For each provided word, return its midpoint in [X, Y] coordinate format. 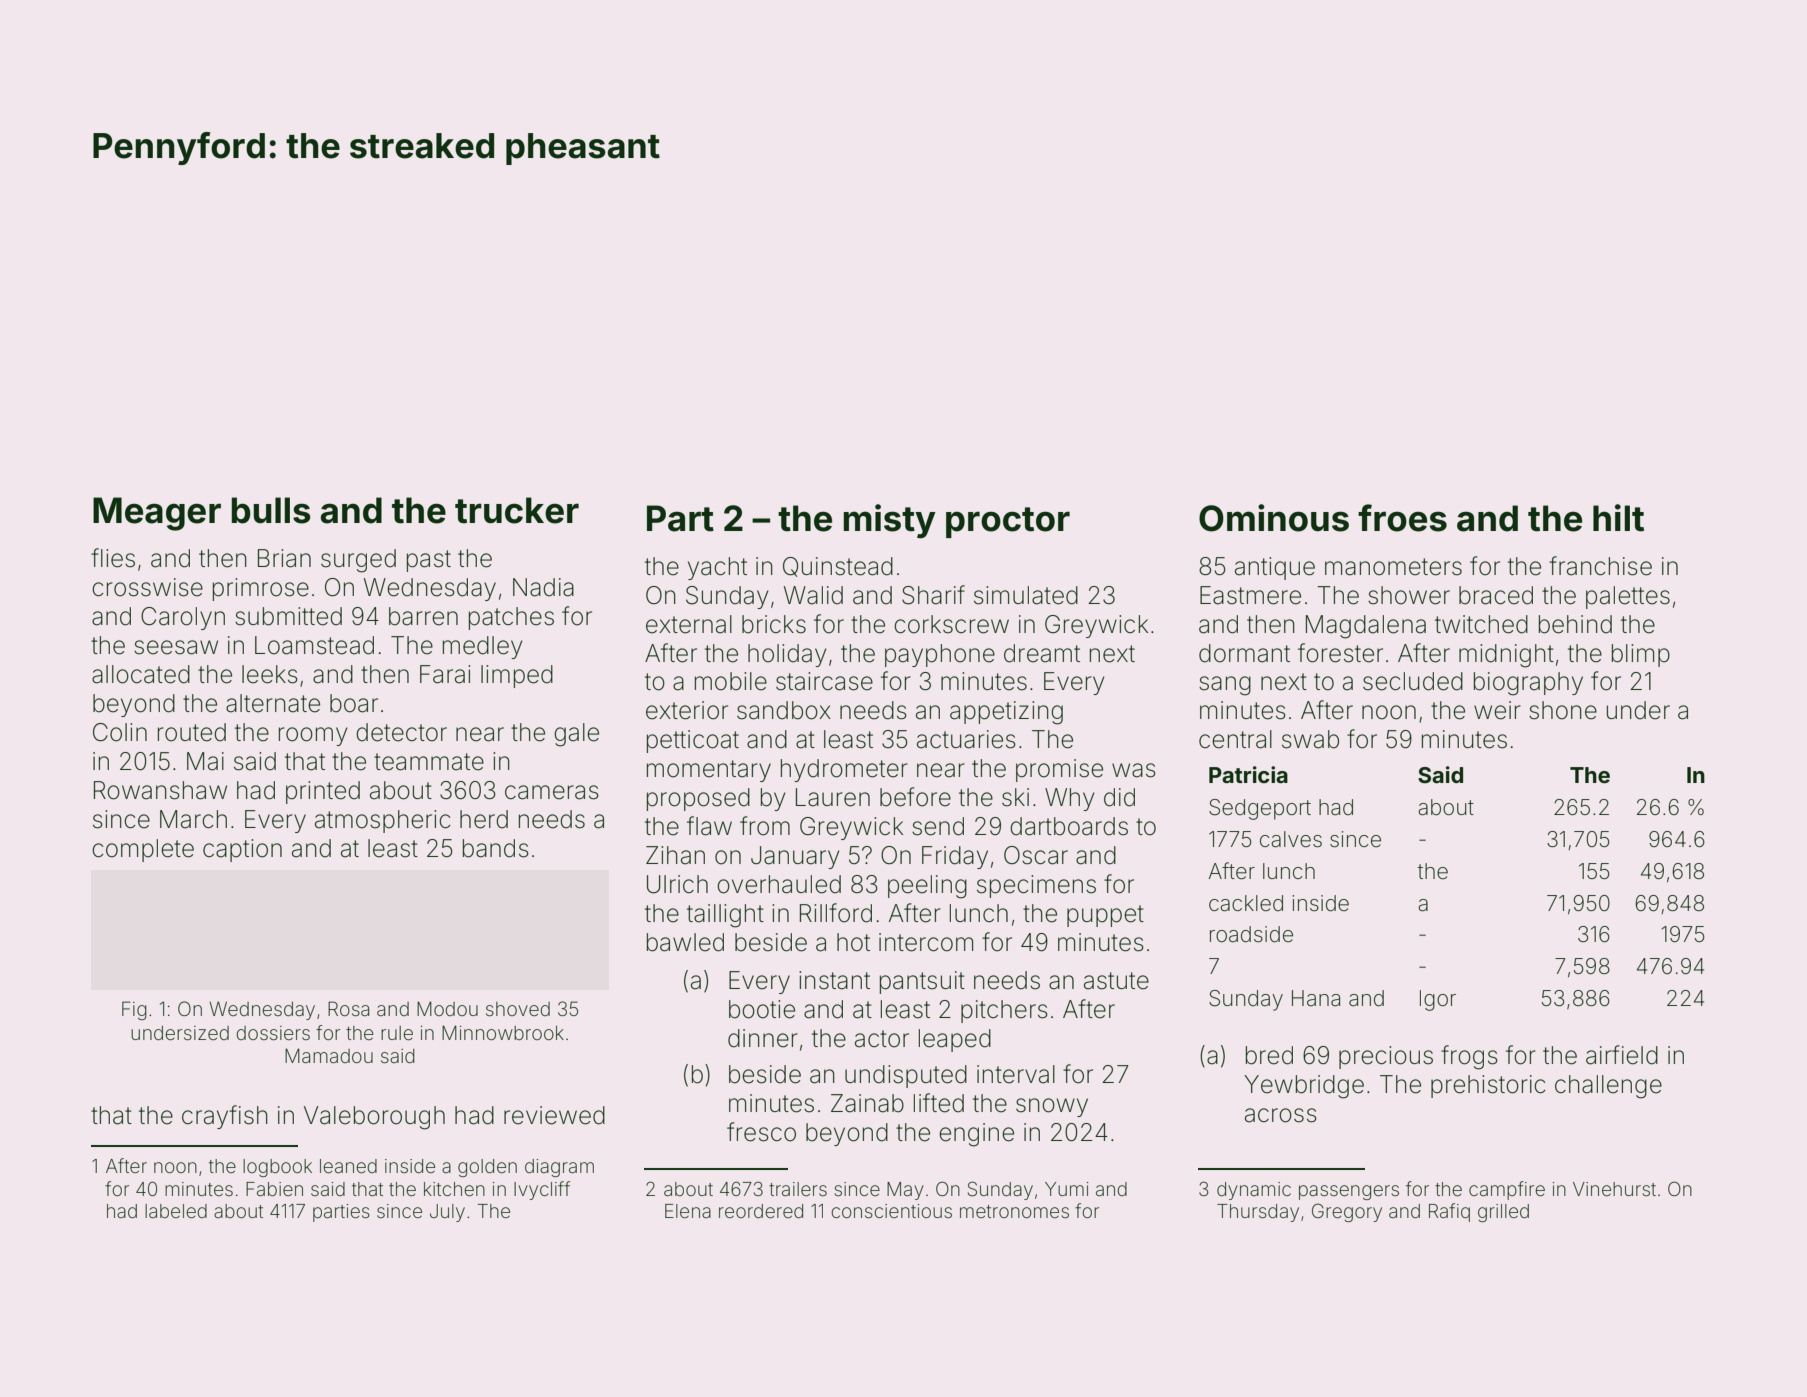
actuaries [966, 739]
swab [1310, 739]
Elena [688, 1211]
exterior [687, 710]
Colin [120, 732]
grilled [1503, 1213]
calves [1291, 839]
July [447, 1213]
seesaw [176, 647]
